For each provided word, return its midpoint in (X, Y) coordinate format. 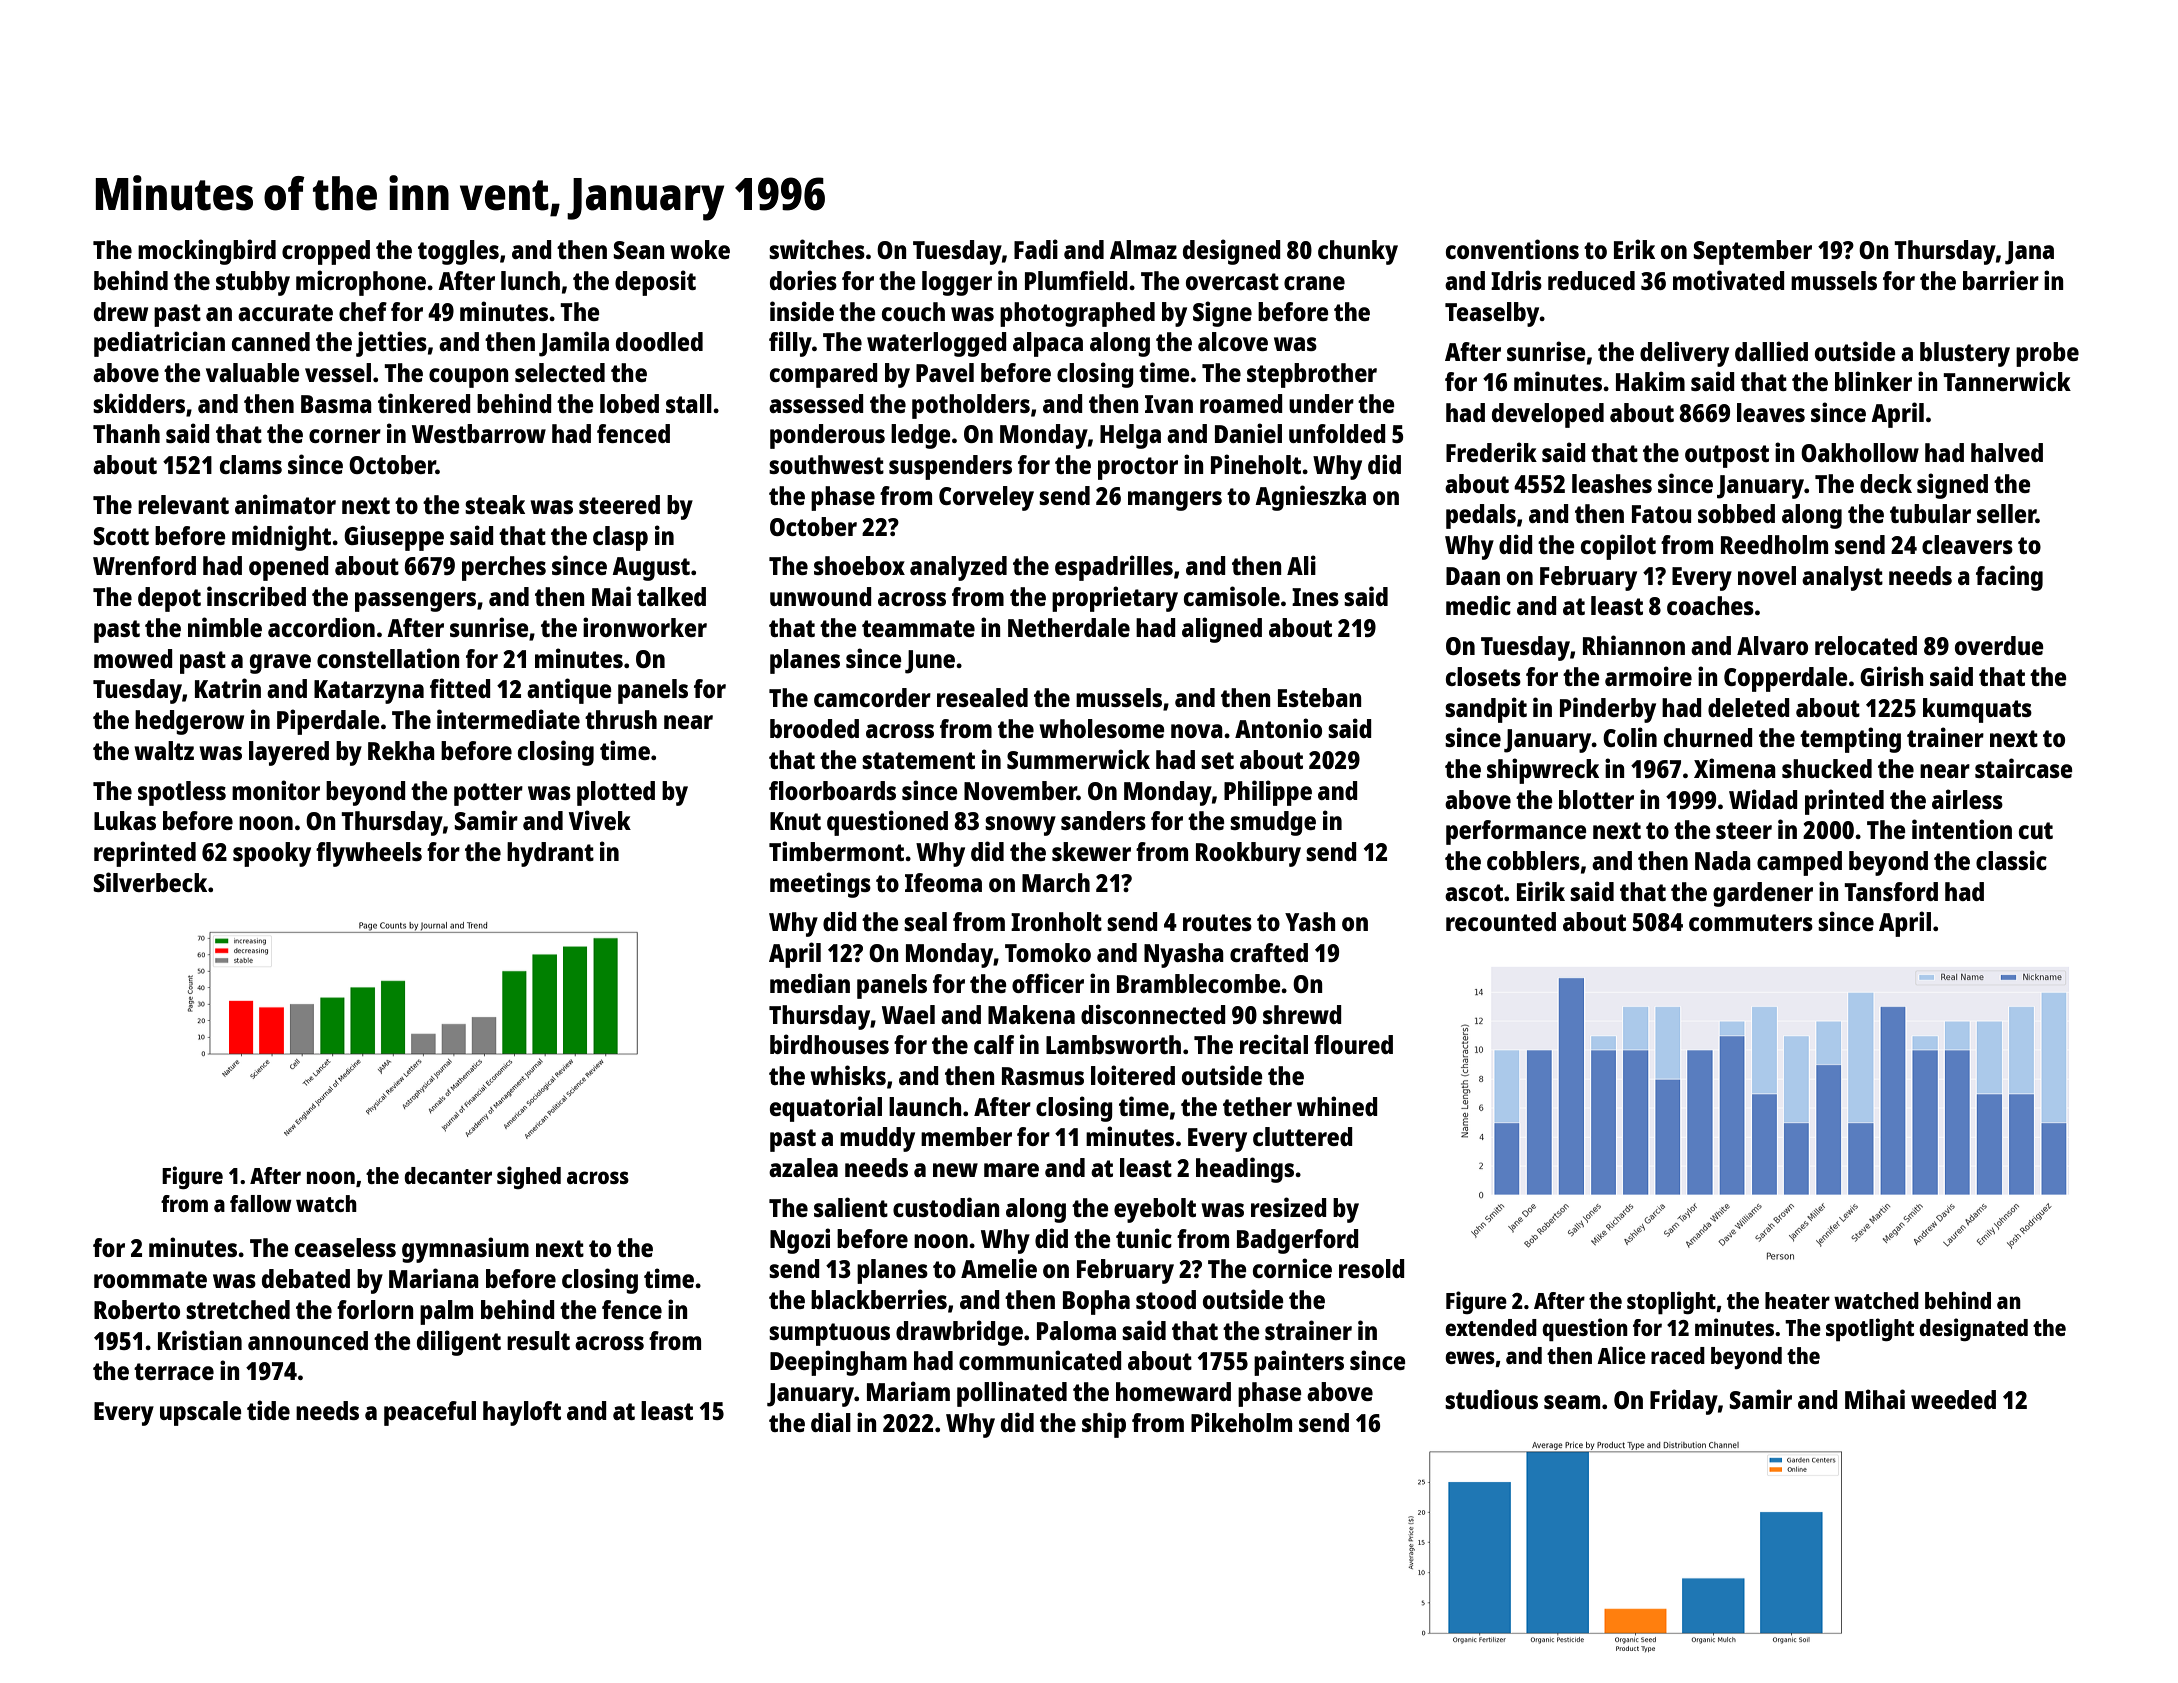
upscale (201, 1413)
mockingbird (207, 252)
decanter (448, 1175)
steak (495, 504)
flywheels (369, 854)
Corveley (986, 498)
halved (2007, 452)
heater (1797, 1300)
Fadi (1036, 249)
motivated (1729, 280)
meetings (820, 885)
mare (1011, 1170)
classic (2011, 860)
